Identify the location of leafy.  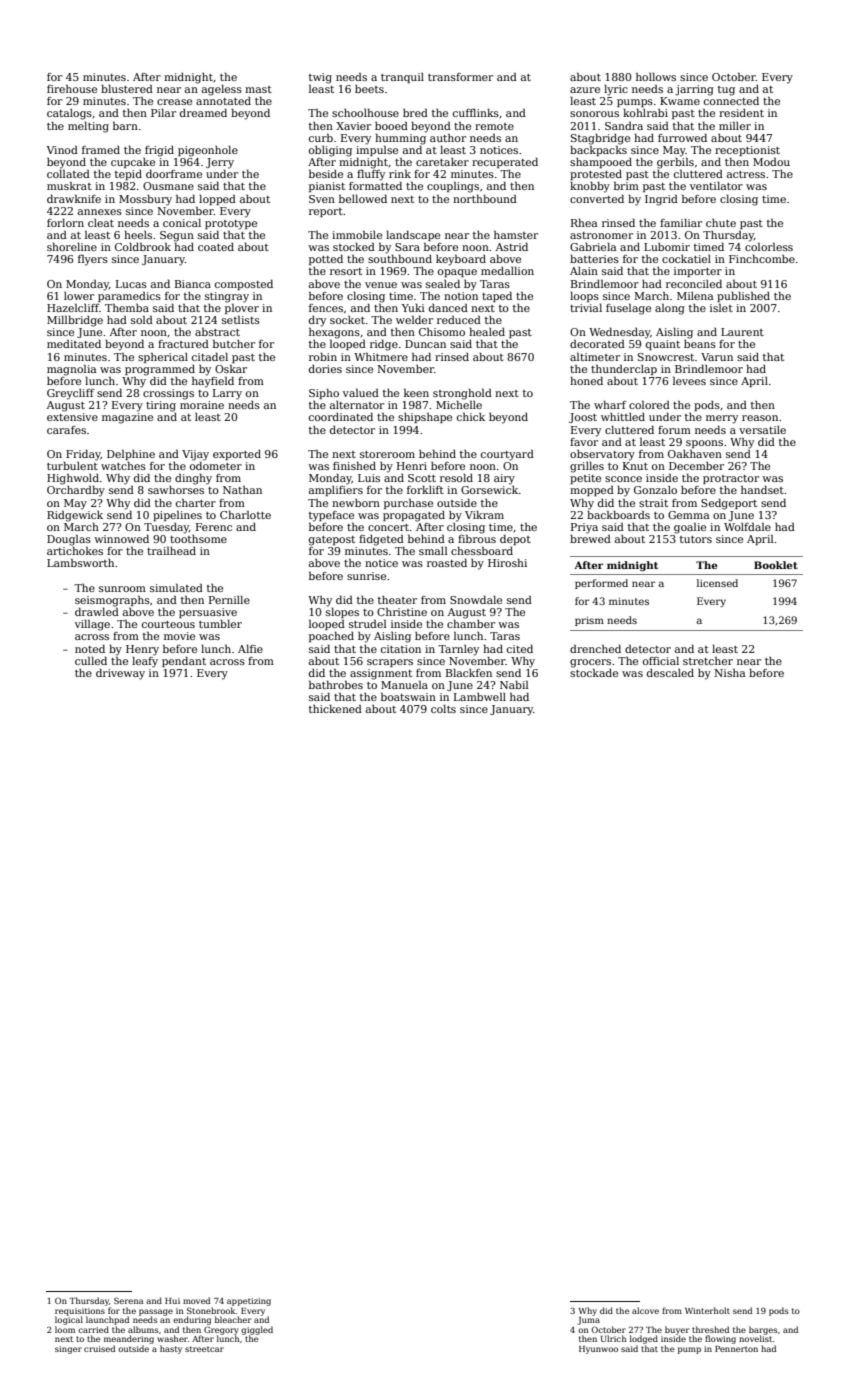
(145, 662).
